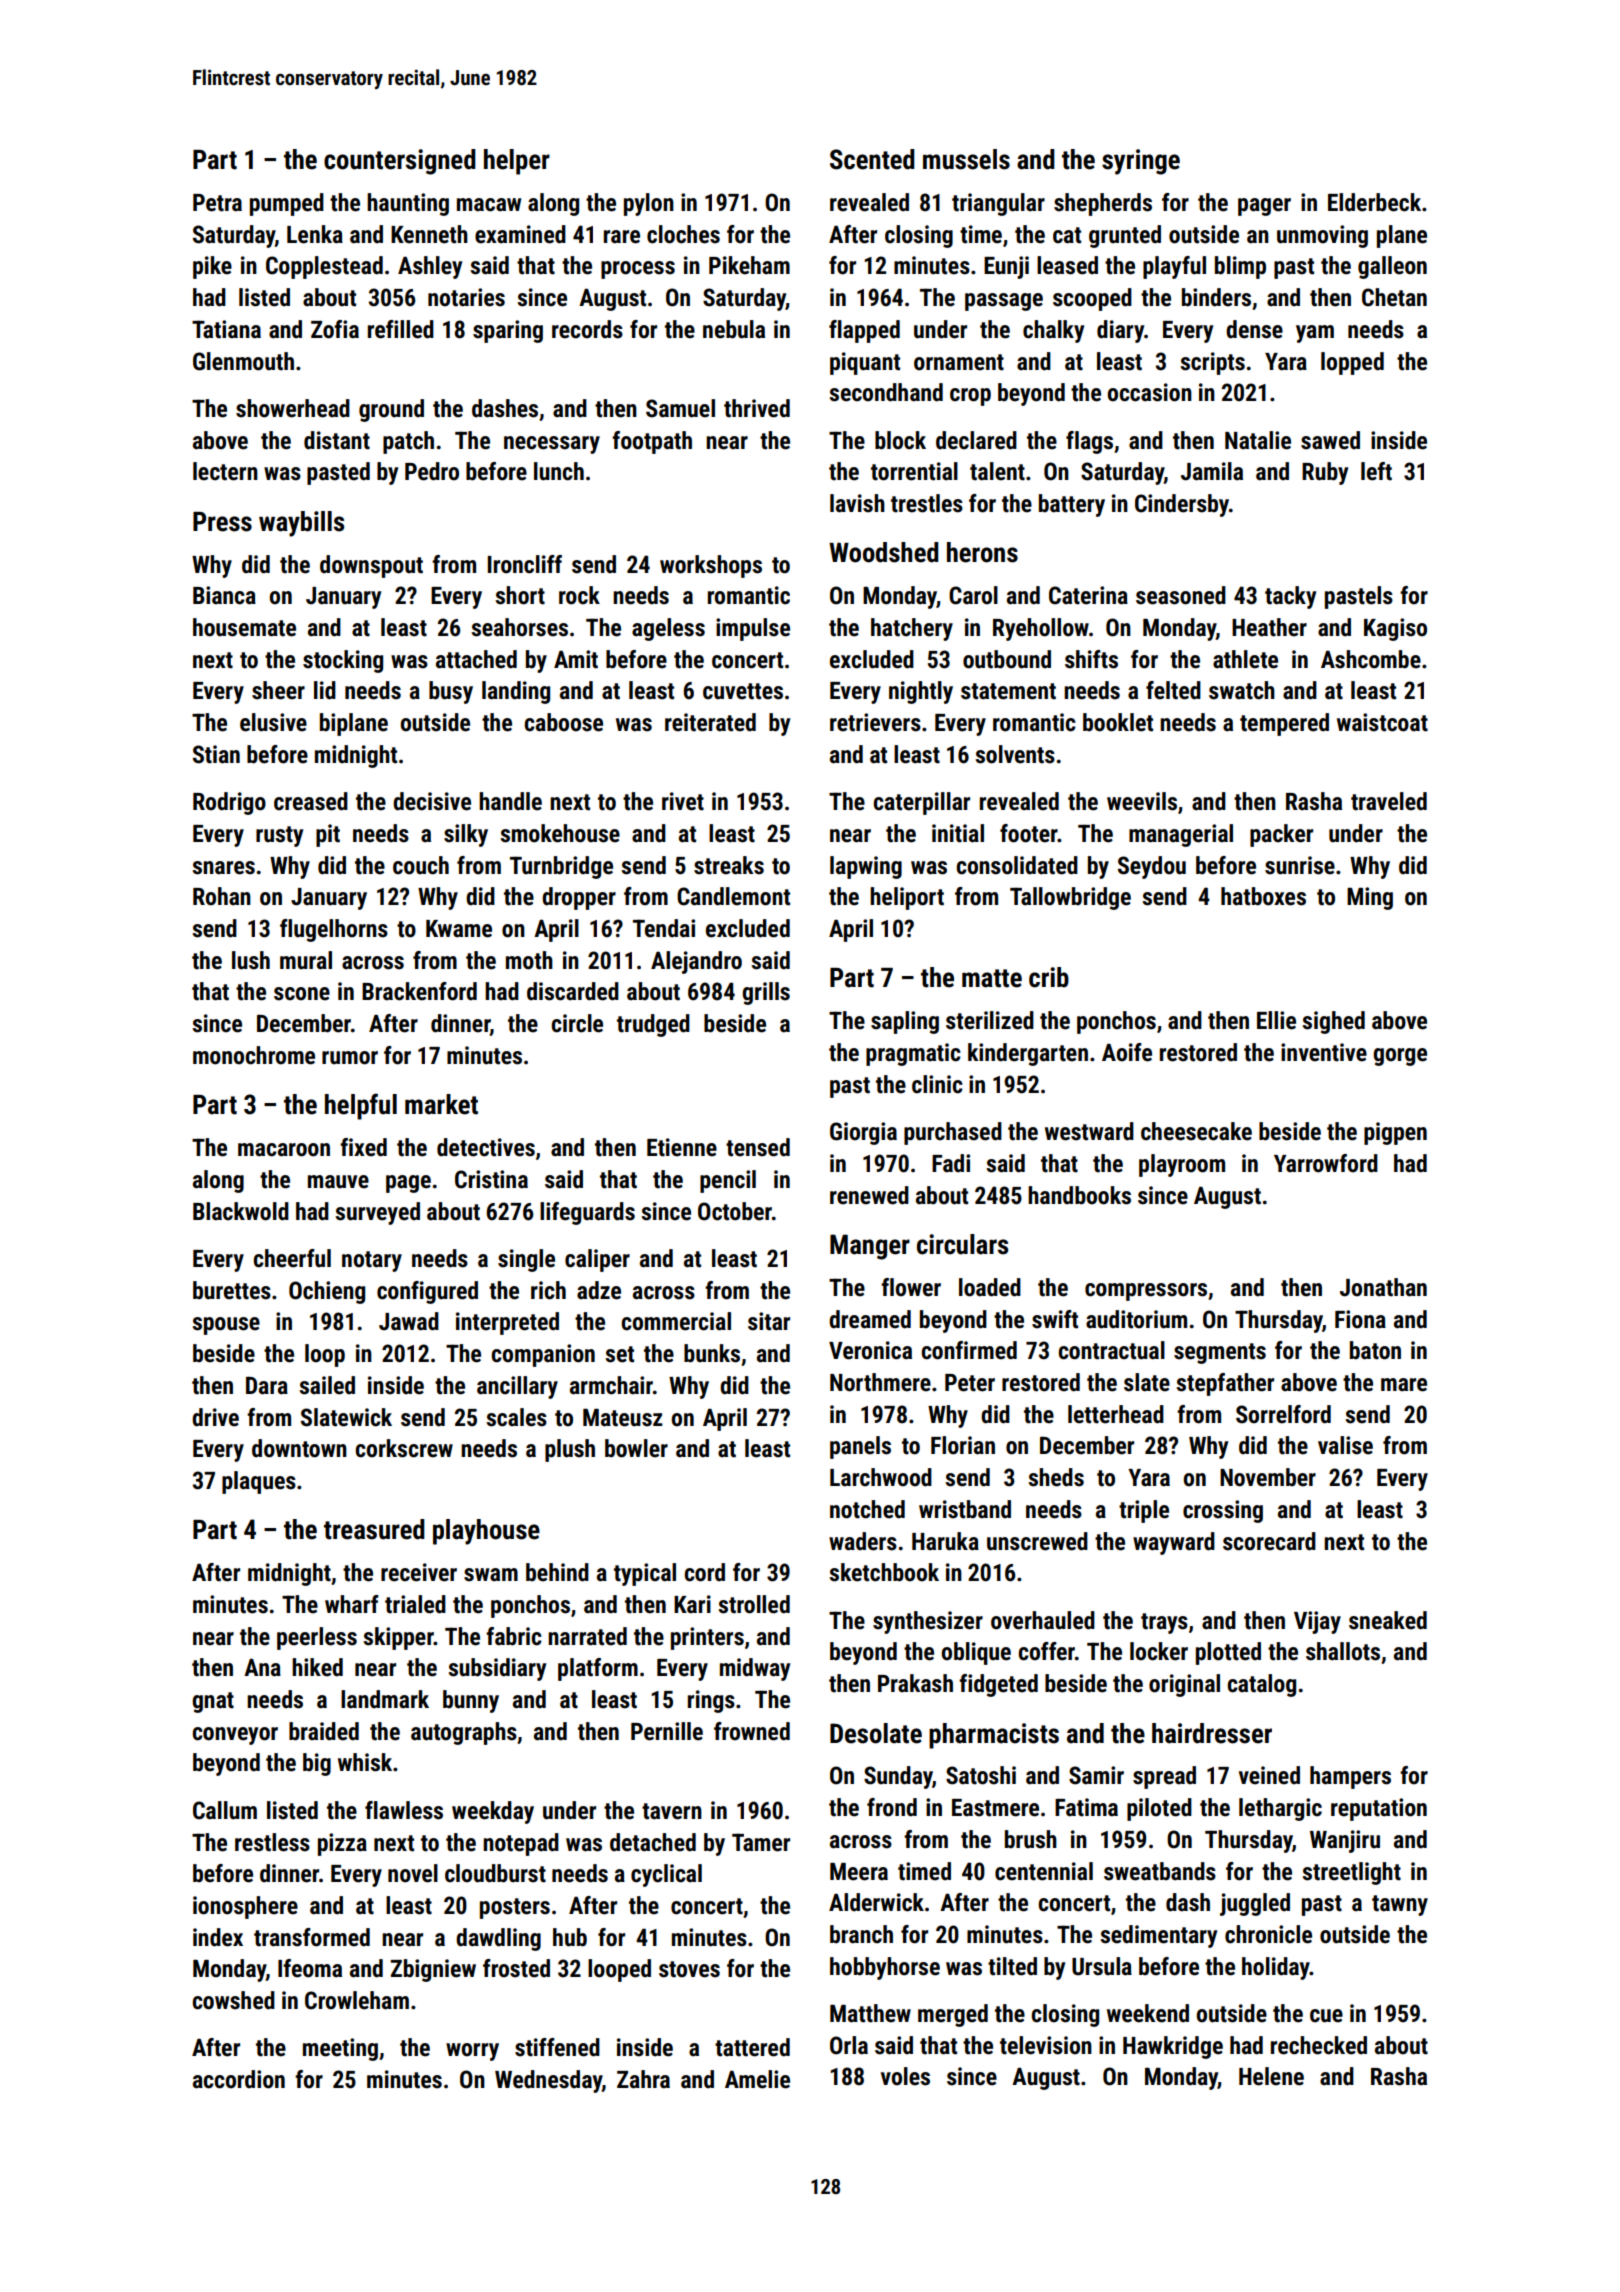 The image size is (1620, 2292). What do you see at coordinates (653, 1025) in the screenshot?
I see `trudged` at bounding box center [653, 1025].
